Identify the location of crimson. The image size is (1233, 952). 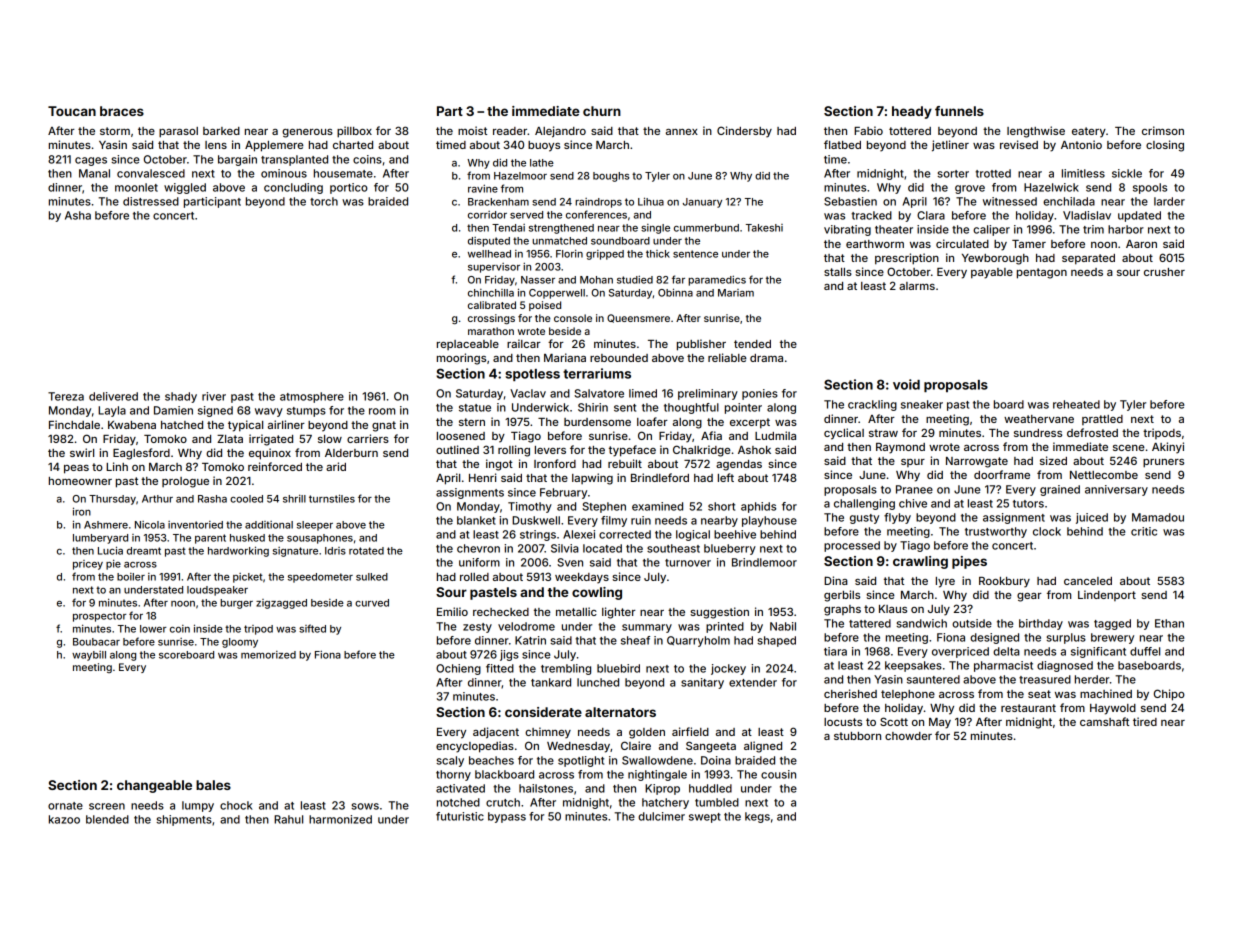
(1163, 130).
